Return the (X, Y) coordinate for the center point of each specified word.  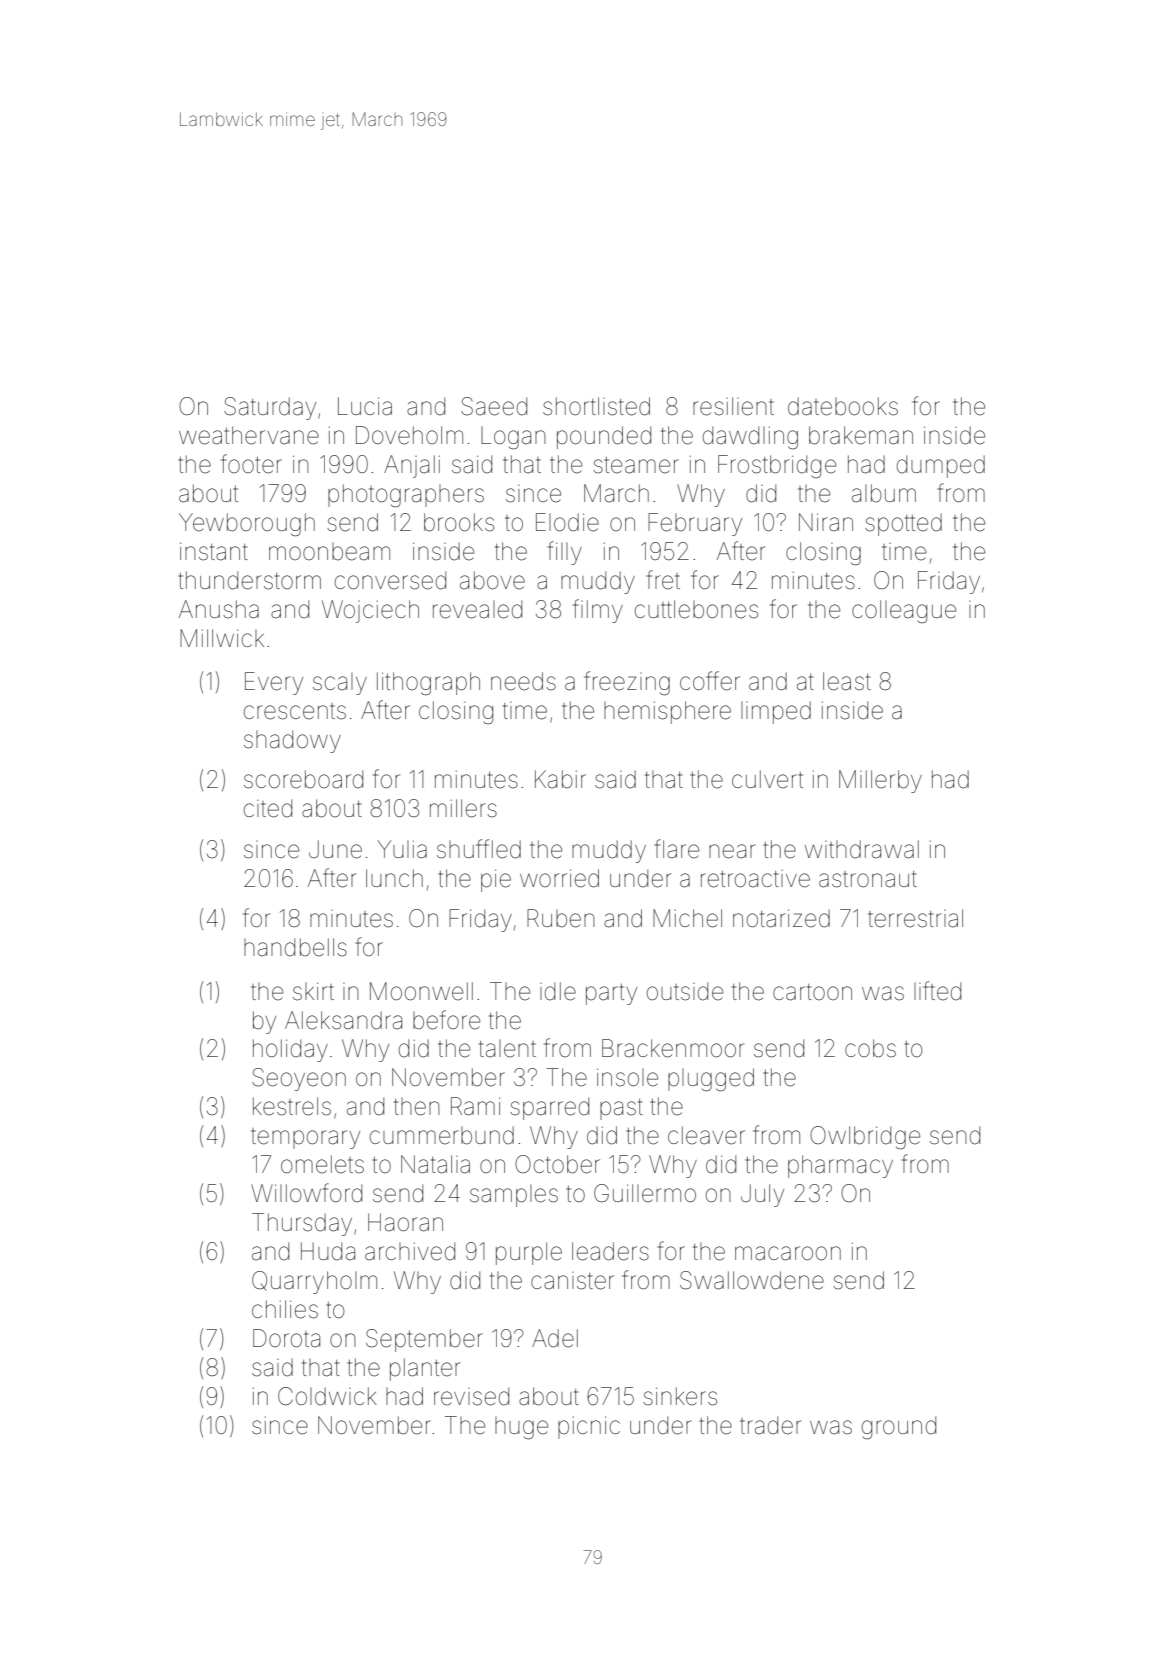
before (446, 1020)
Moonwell (421, 991)
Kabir (560, 779)
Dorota (286, 1338)
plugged (711, 1080)
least (847, 681)
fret (663, 580)
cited (268, 808)
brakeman (861, 435)
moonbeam (329, 552)
